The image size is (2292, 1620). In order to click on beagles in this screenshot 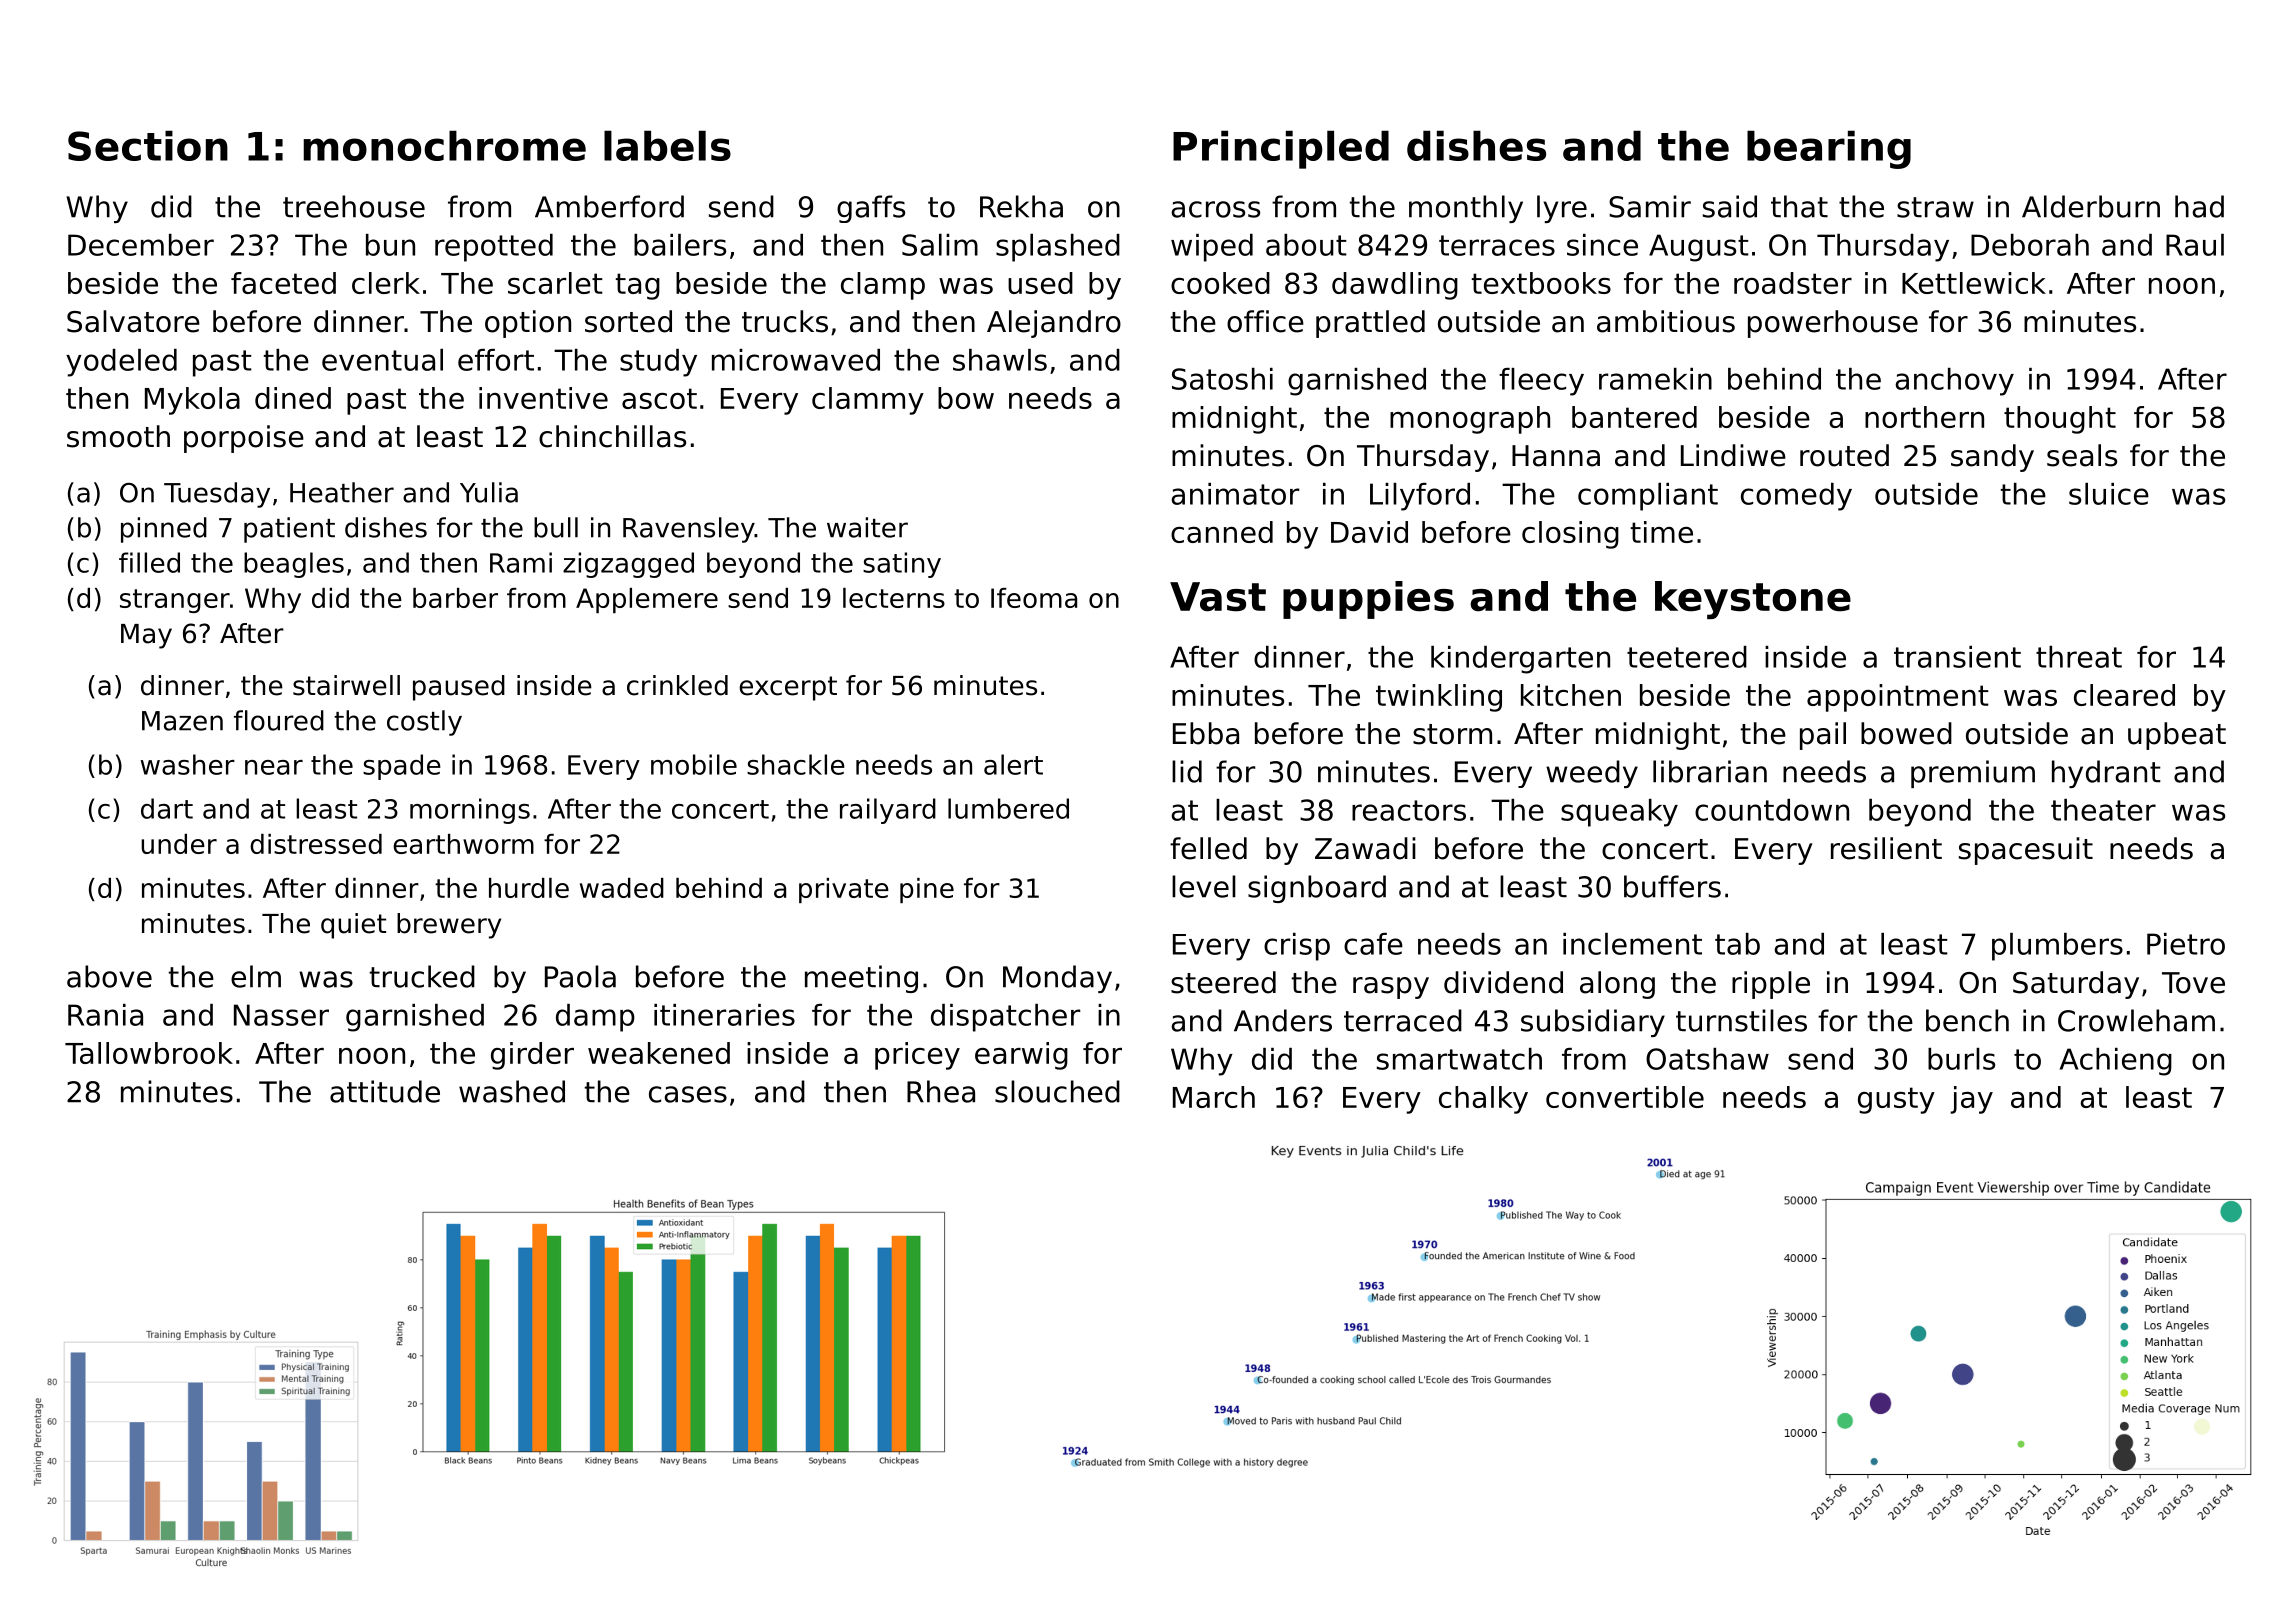, I will do `click(294, 565)`.
